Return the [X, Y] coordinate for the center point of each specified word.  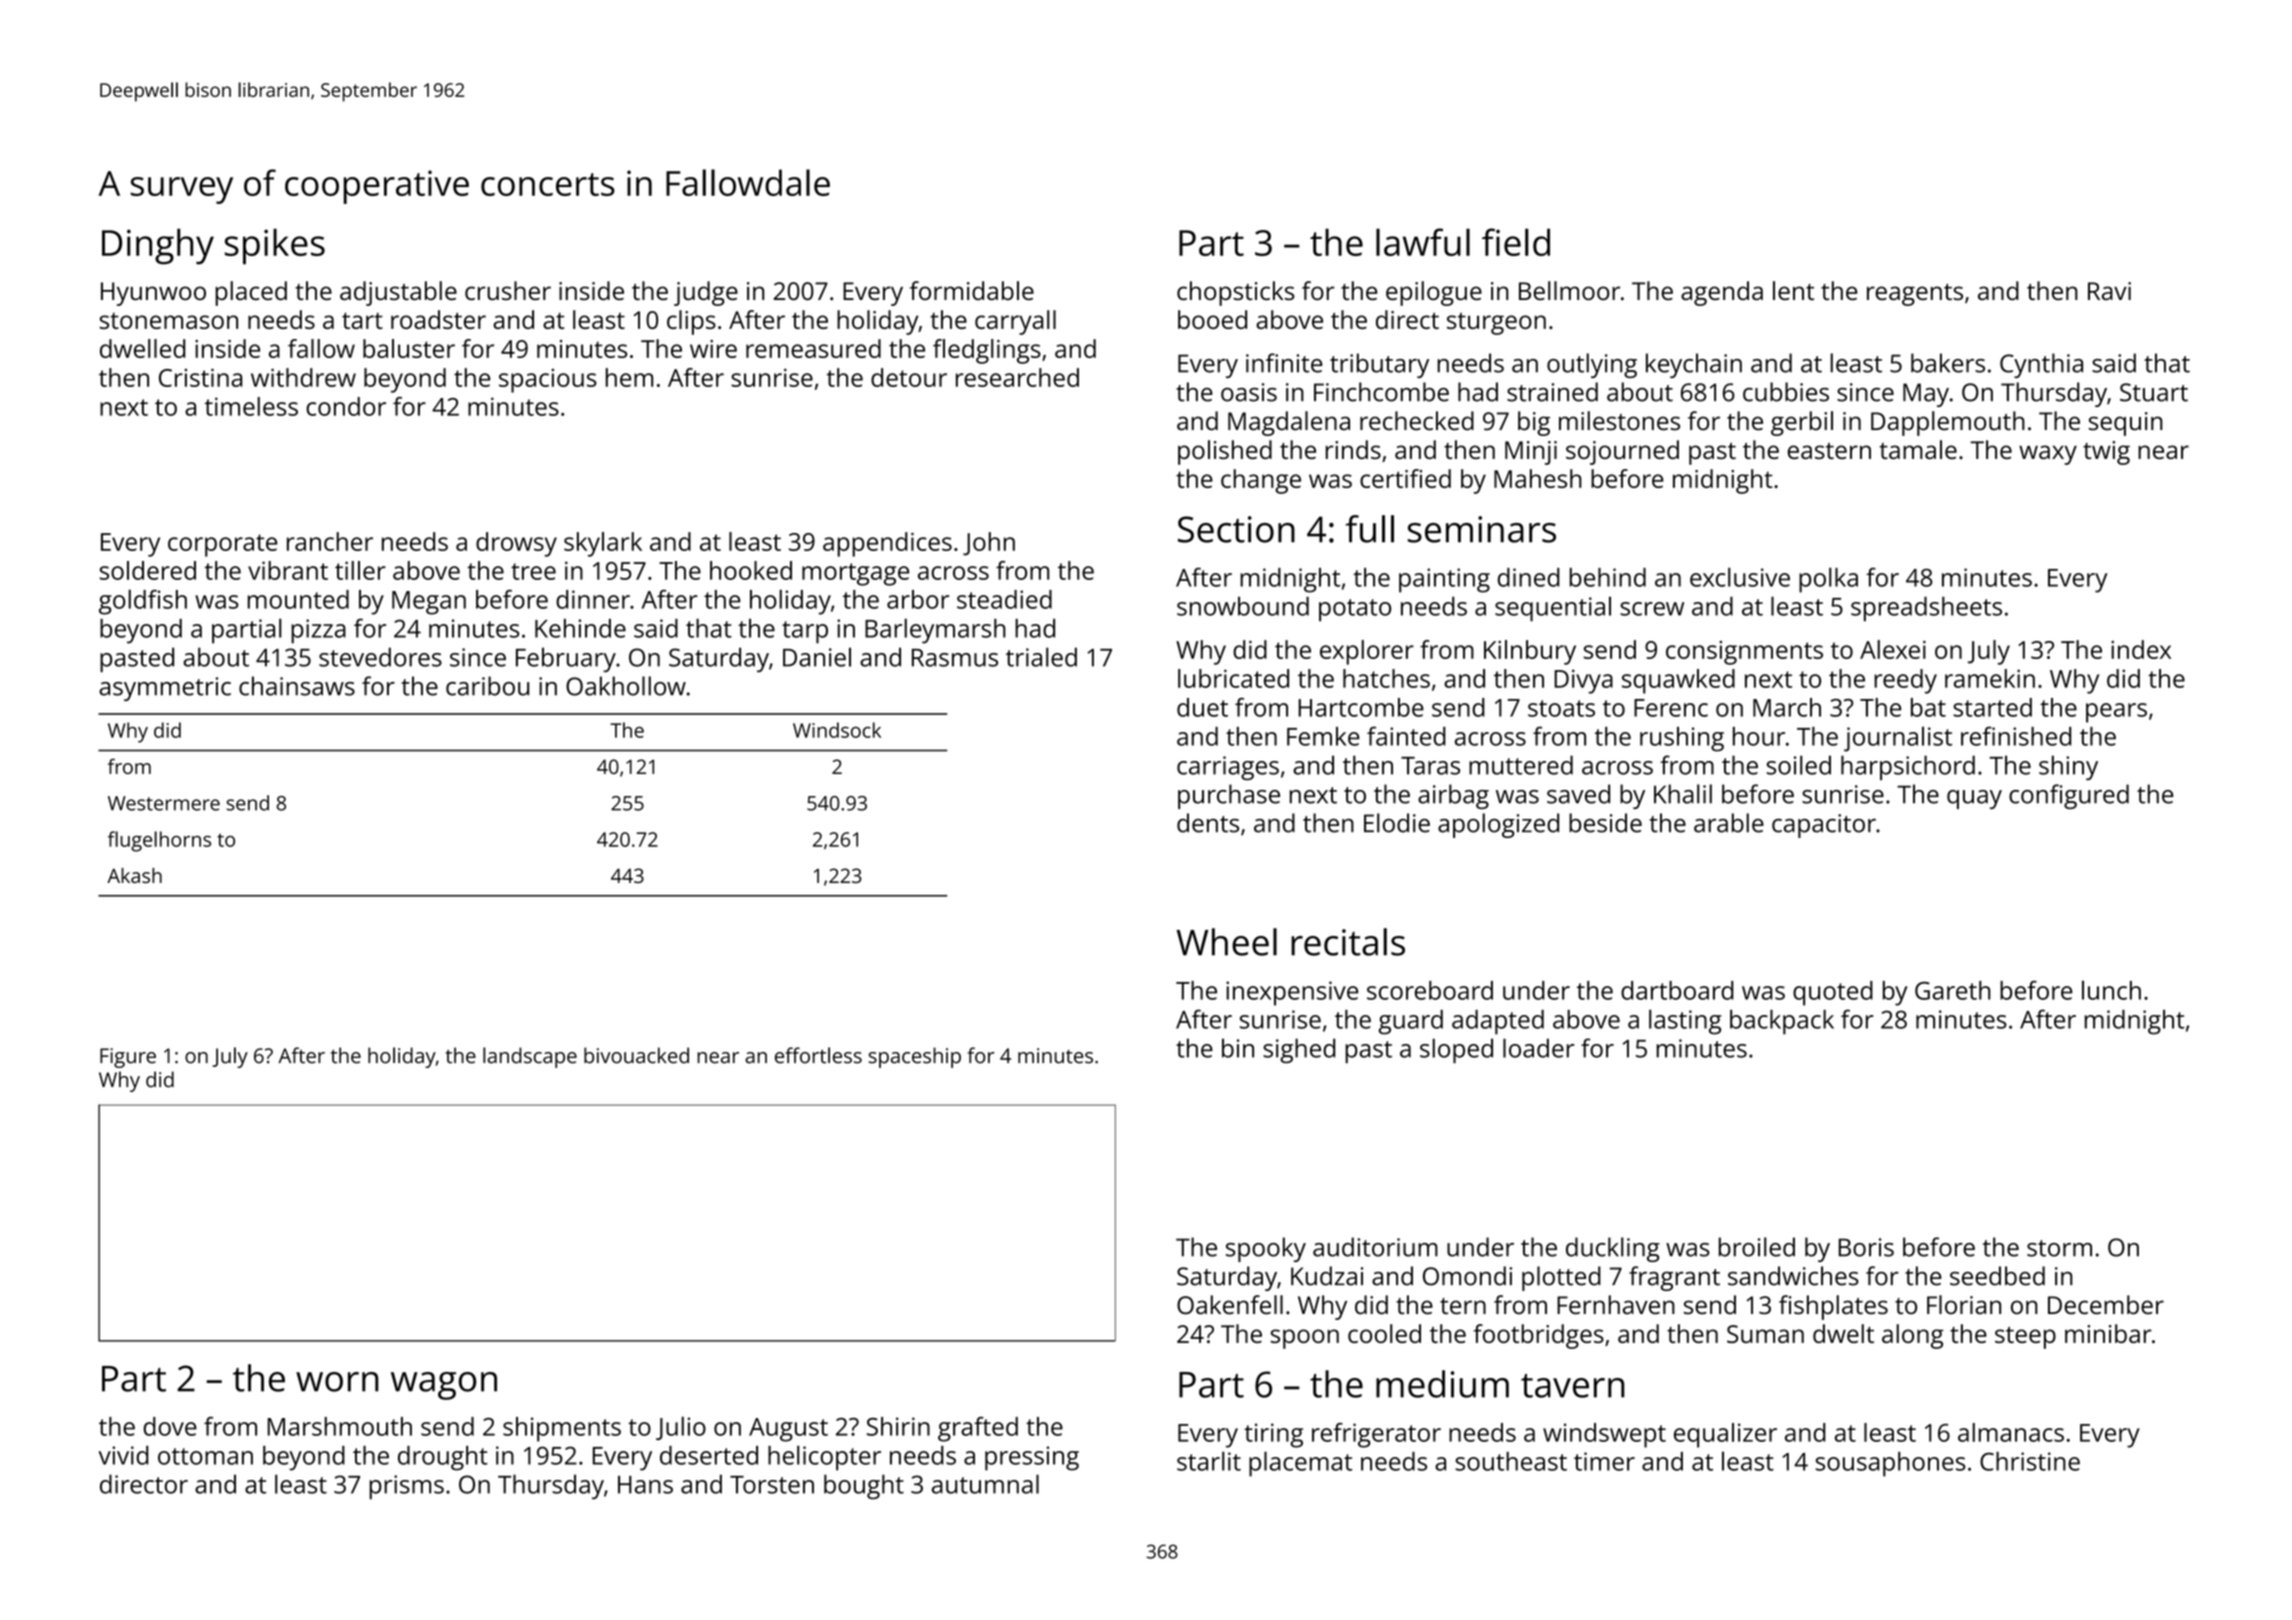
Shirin [898, 1426]
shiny [2068, 767]
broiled [1757, 1247]
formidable [972, 290]
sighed [1299, 1050]
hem [629, 377]
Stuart [2154, 392]
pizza [318, 631]
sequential [1553, 609]
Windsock [837, 730]
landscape [530, 1057]
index [2141, 649]
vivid [124, 1455]
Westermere [164, 803]
